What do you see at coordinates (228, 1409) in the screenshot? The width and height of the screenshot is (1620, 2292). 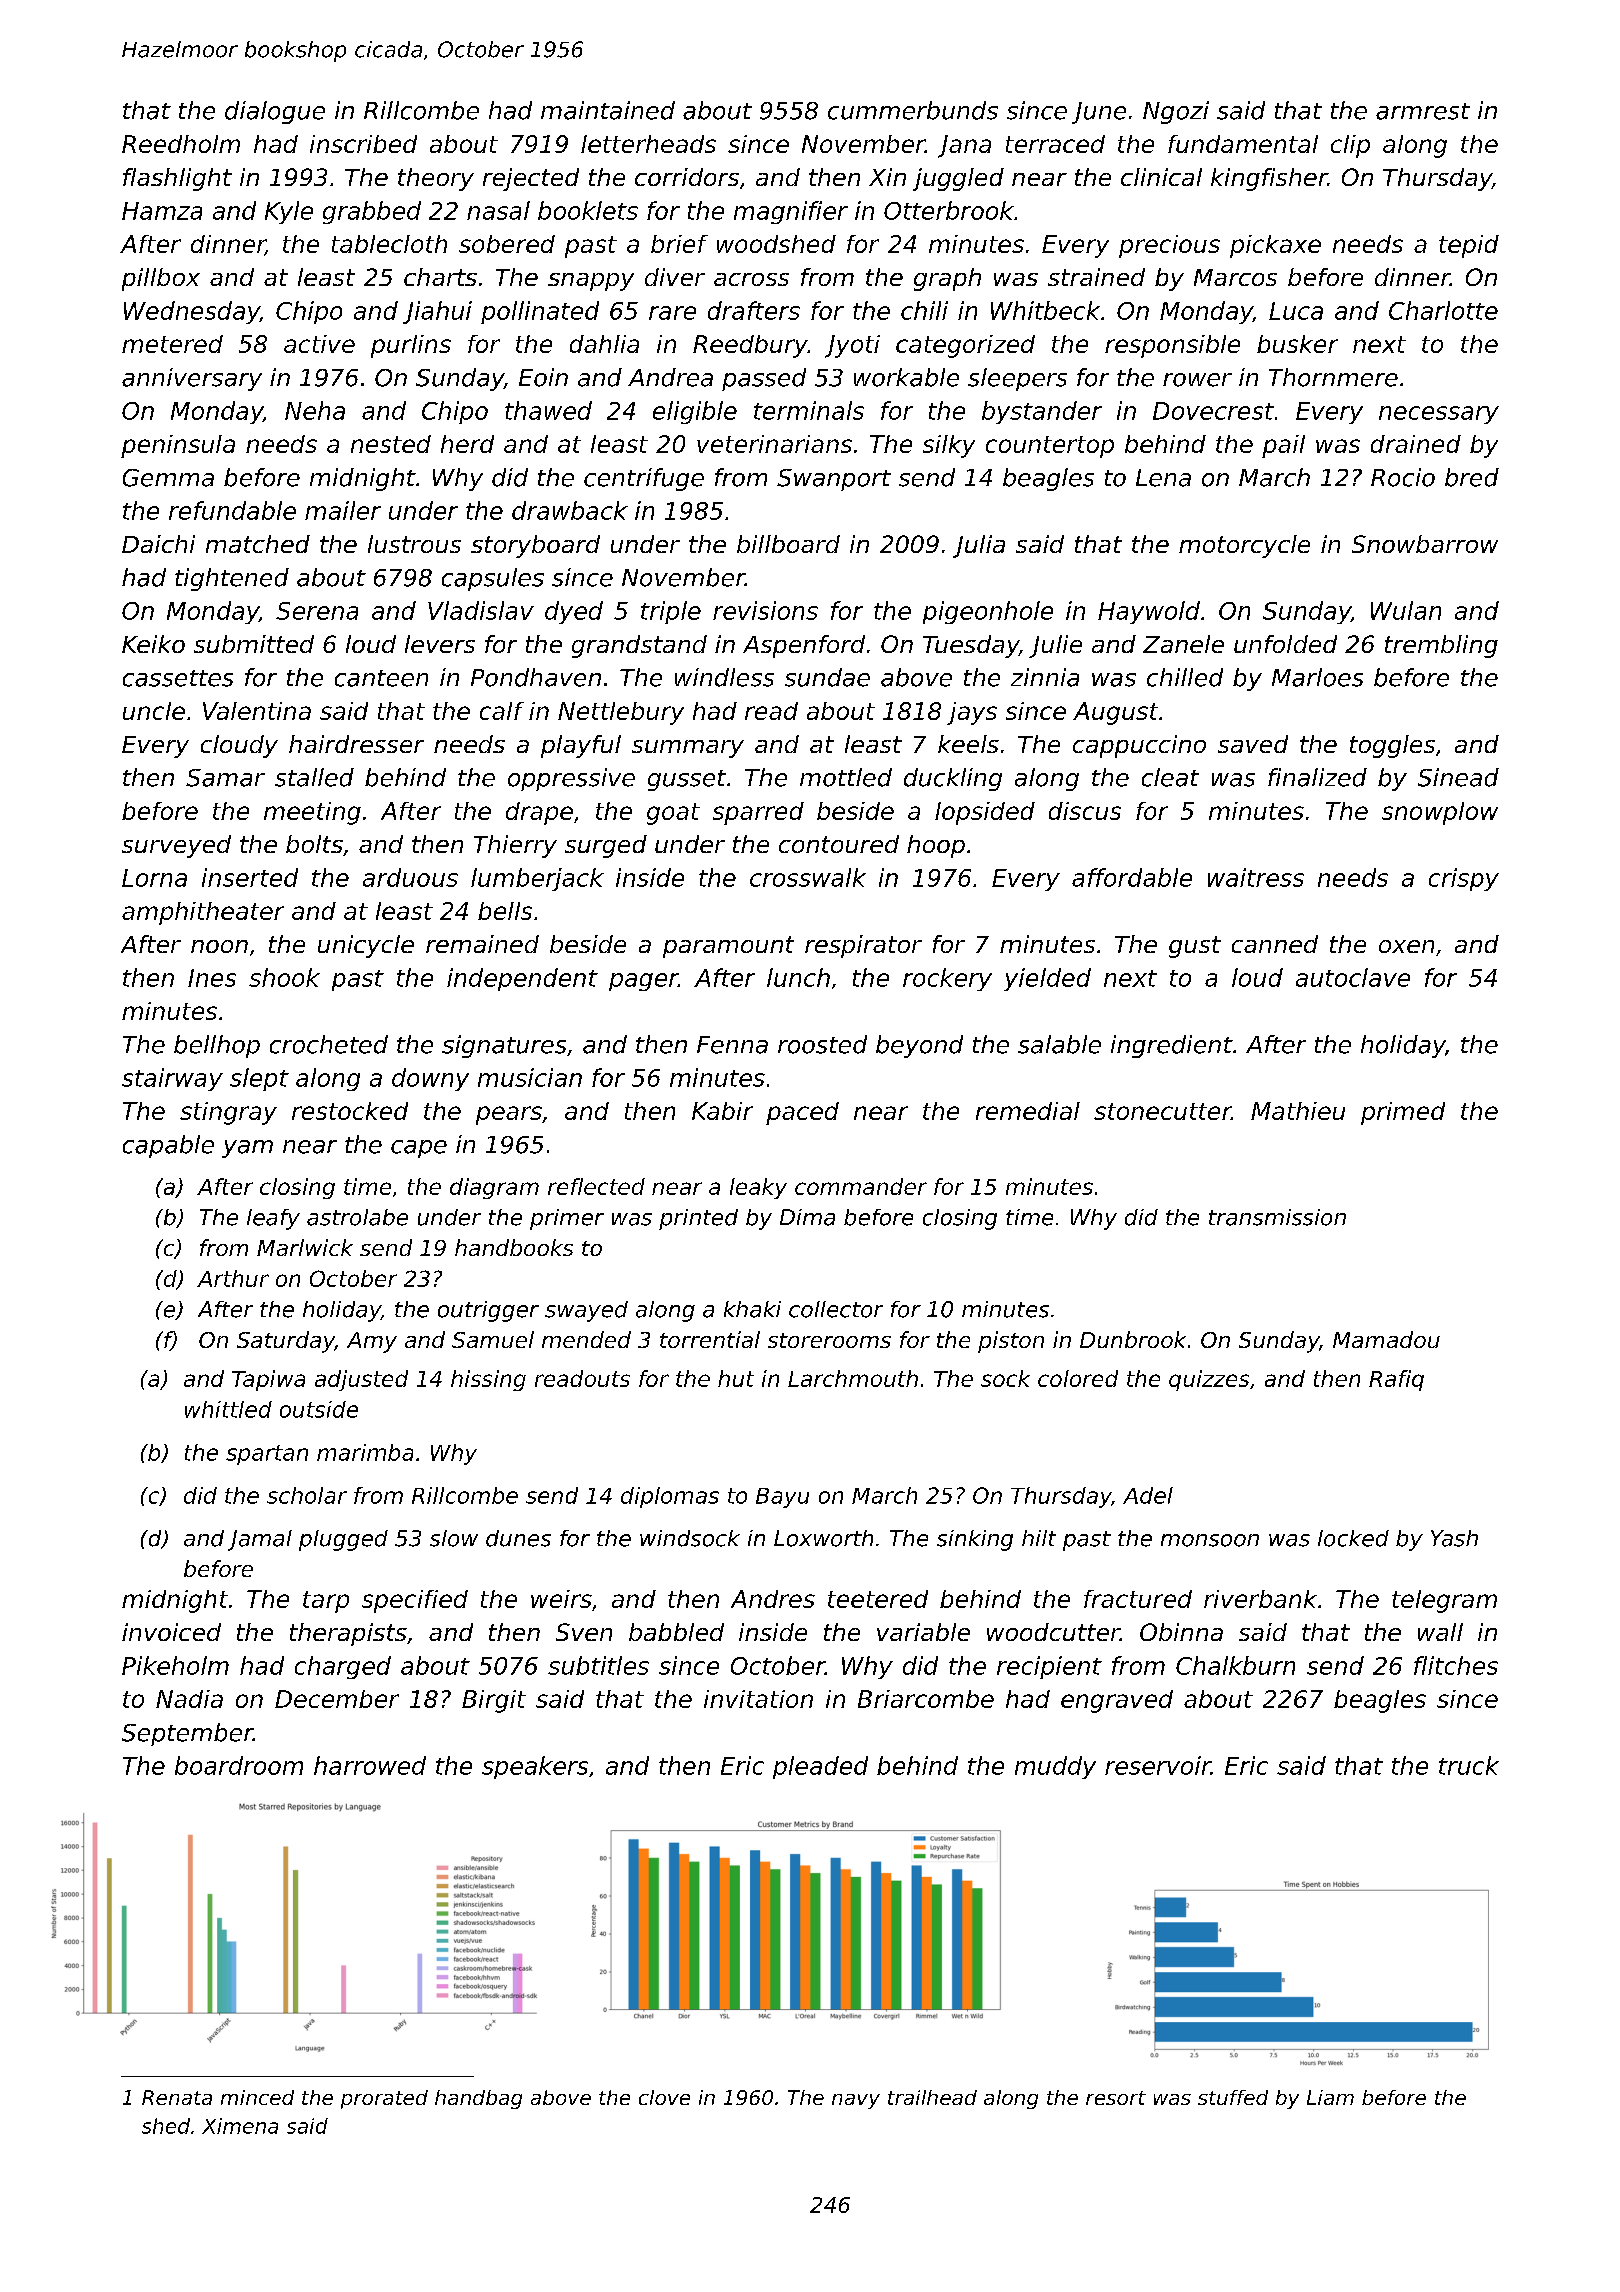 I see `whittled` at bounding box center [228, 1409].
